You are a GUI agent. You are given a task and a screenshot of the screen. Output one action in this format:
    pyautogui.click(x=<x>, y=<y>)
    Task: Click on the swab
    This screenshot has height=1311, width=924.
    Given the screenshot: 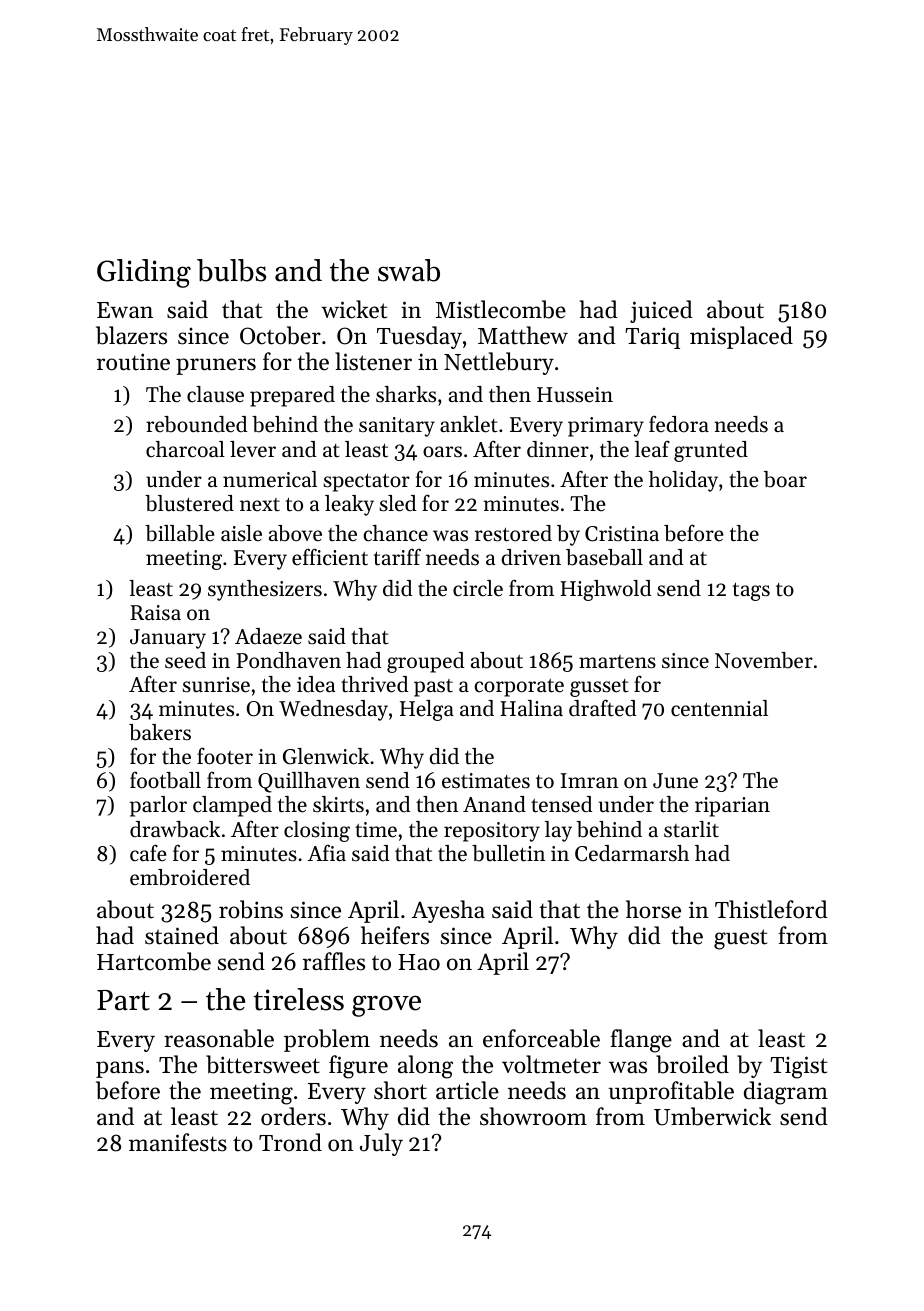 What is the action you would take?
    pyautogui.click(x=409, y=270)
